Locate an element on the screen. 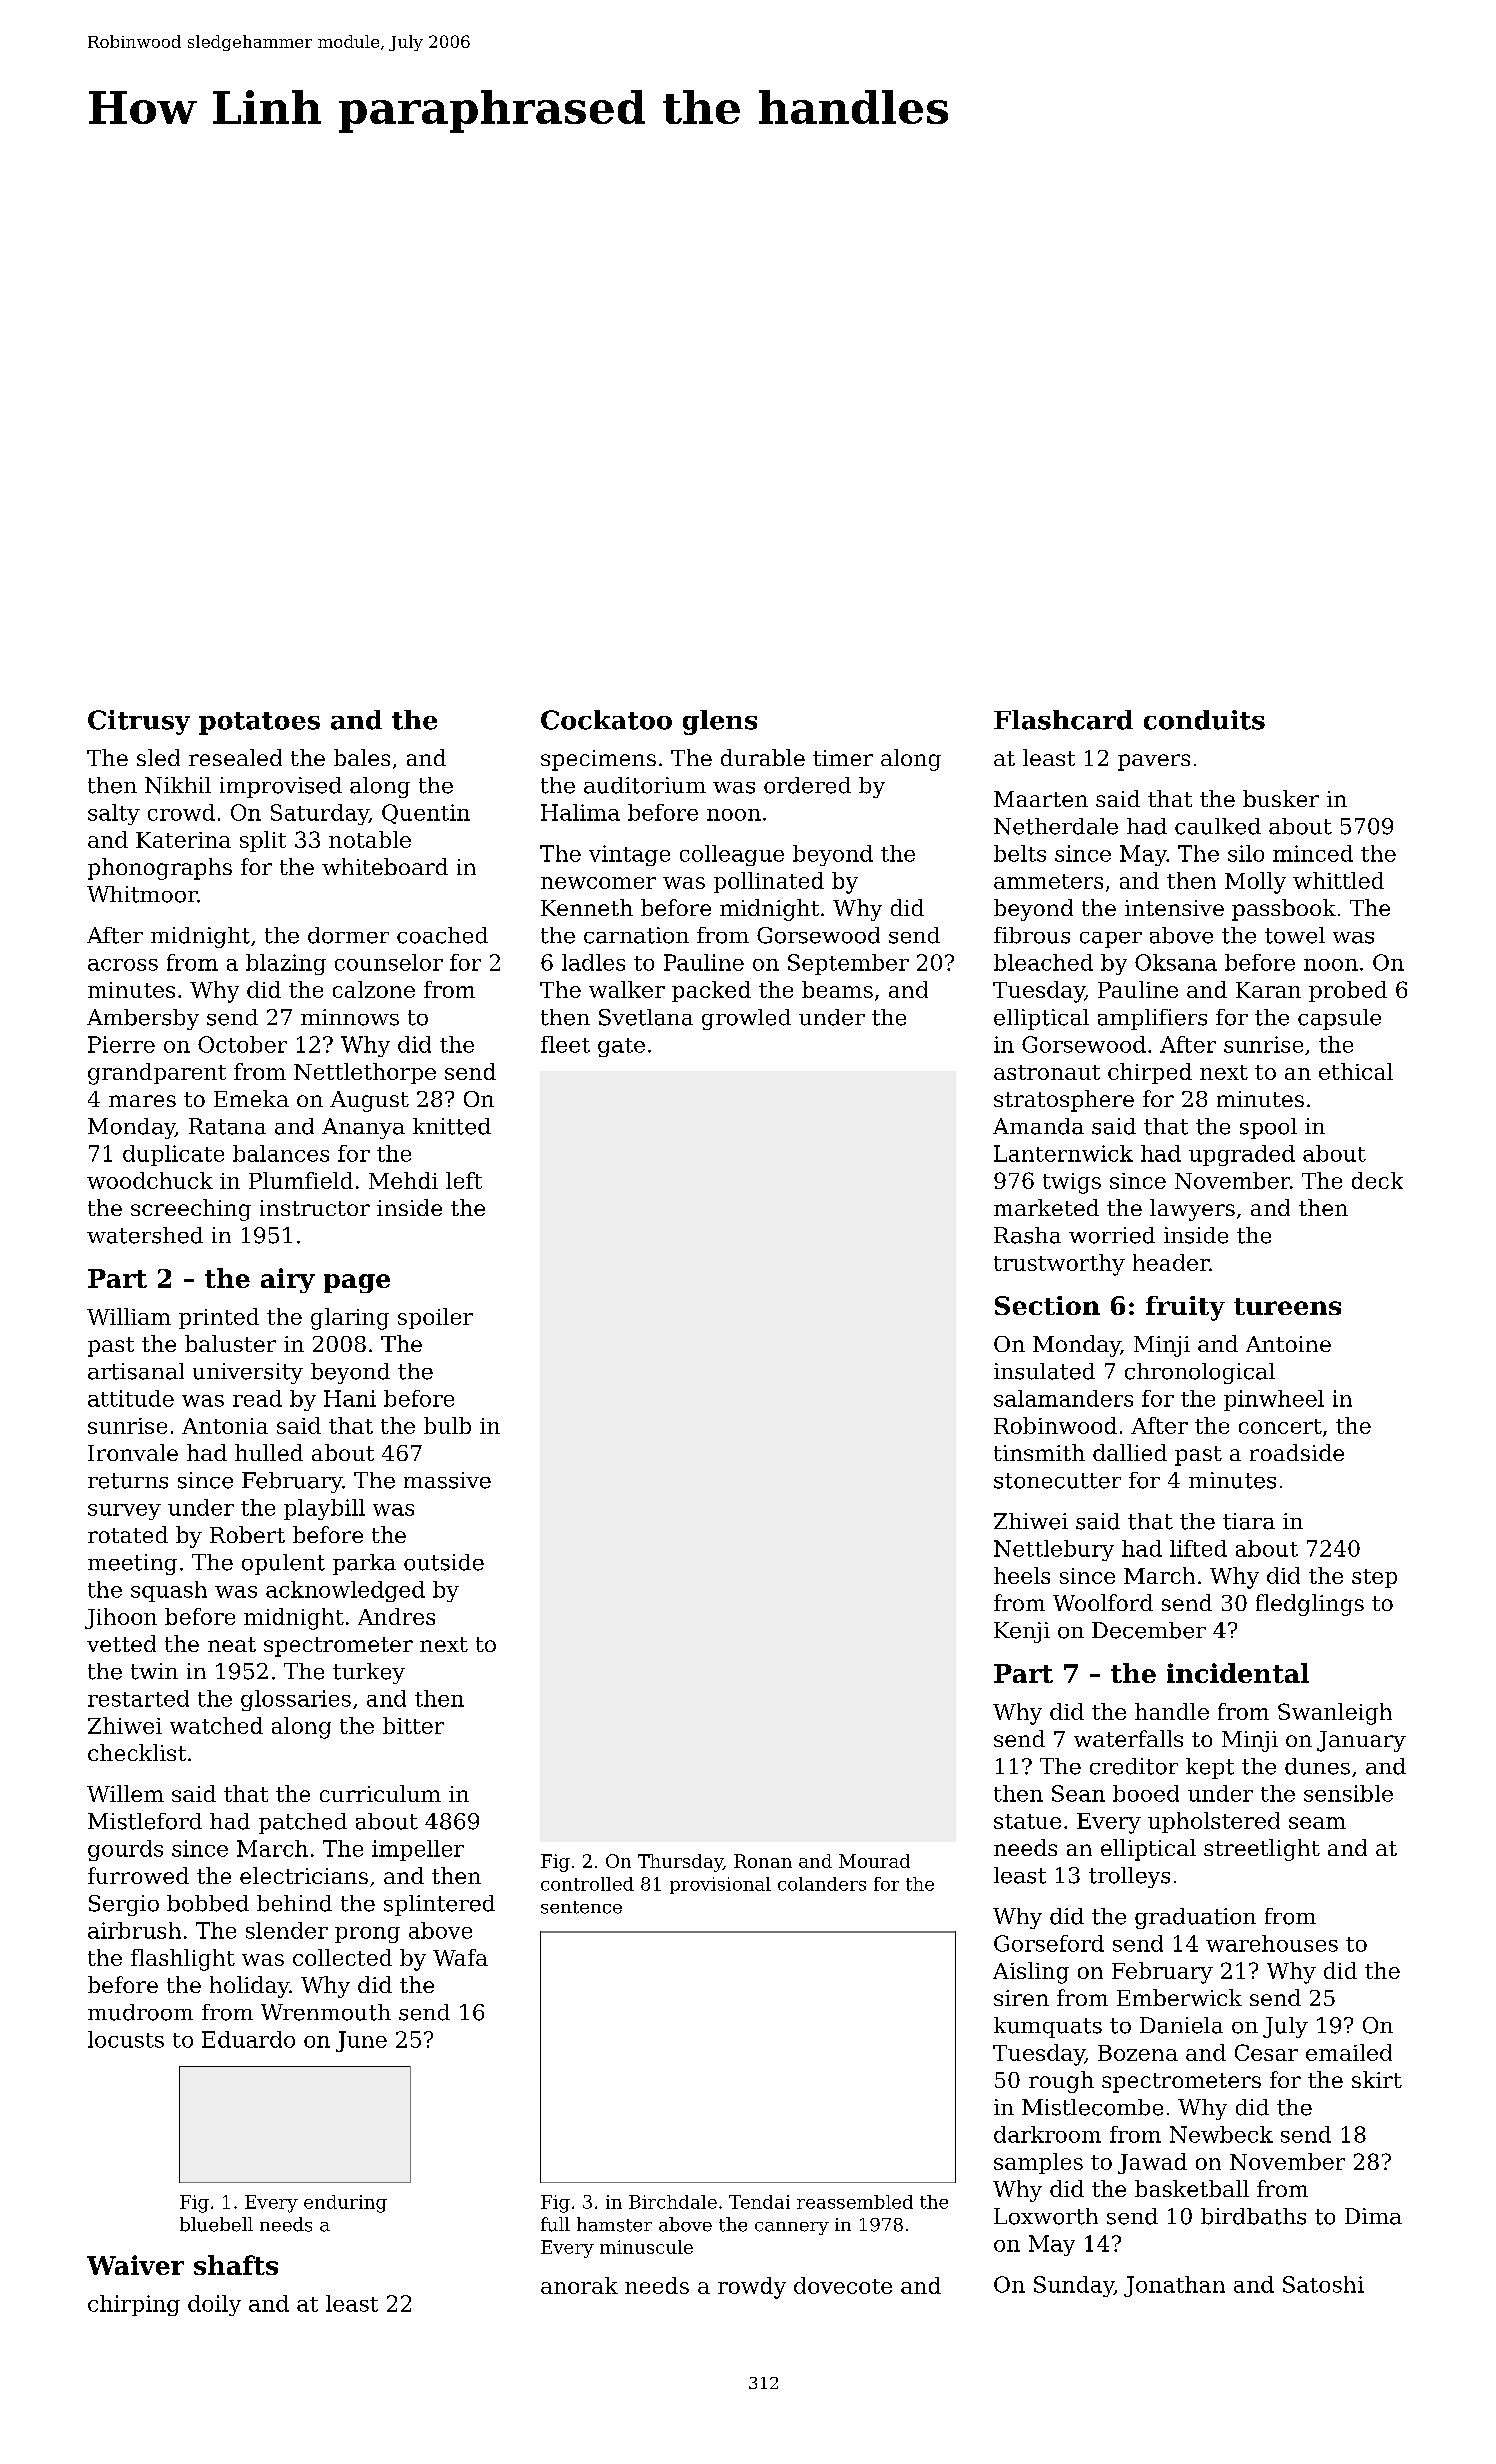 The width and height of the screenshot is (1496, 2464). woodchuck is located at coordinates (150, 1180).
